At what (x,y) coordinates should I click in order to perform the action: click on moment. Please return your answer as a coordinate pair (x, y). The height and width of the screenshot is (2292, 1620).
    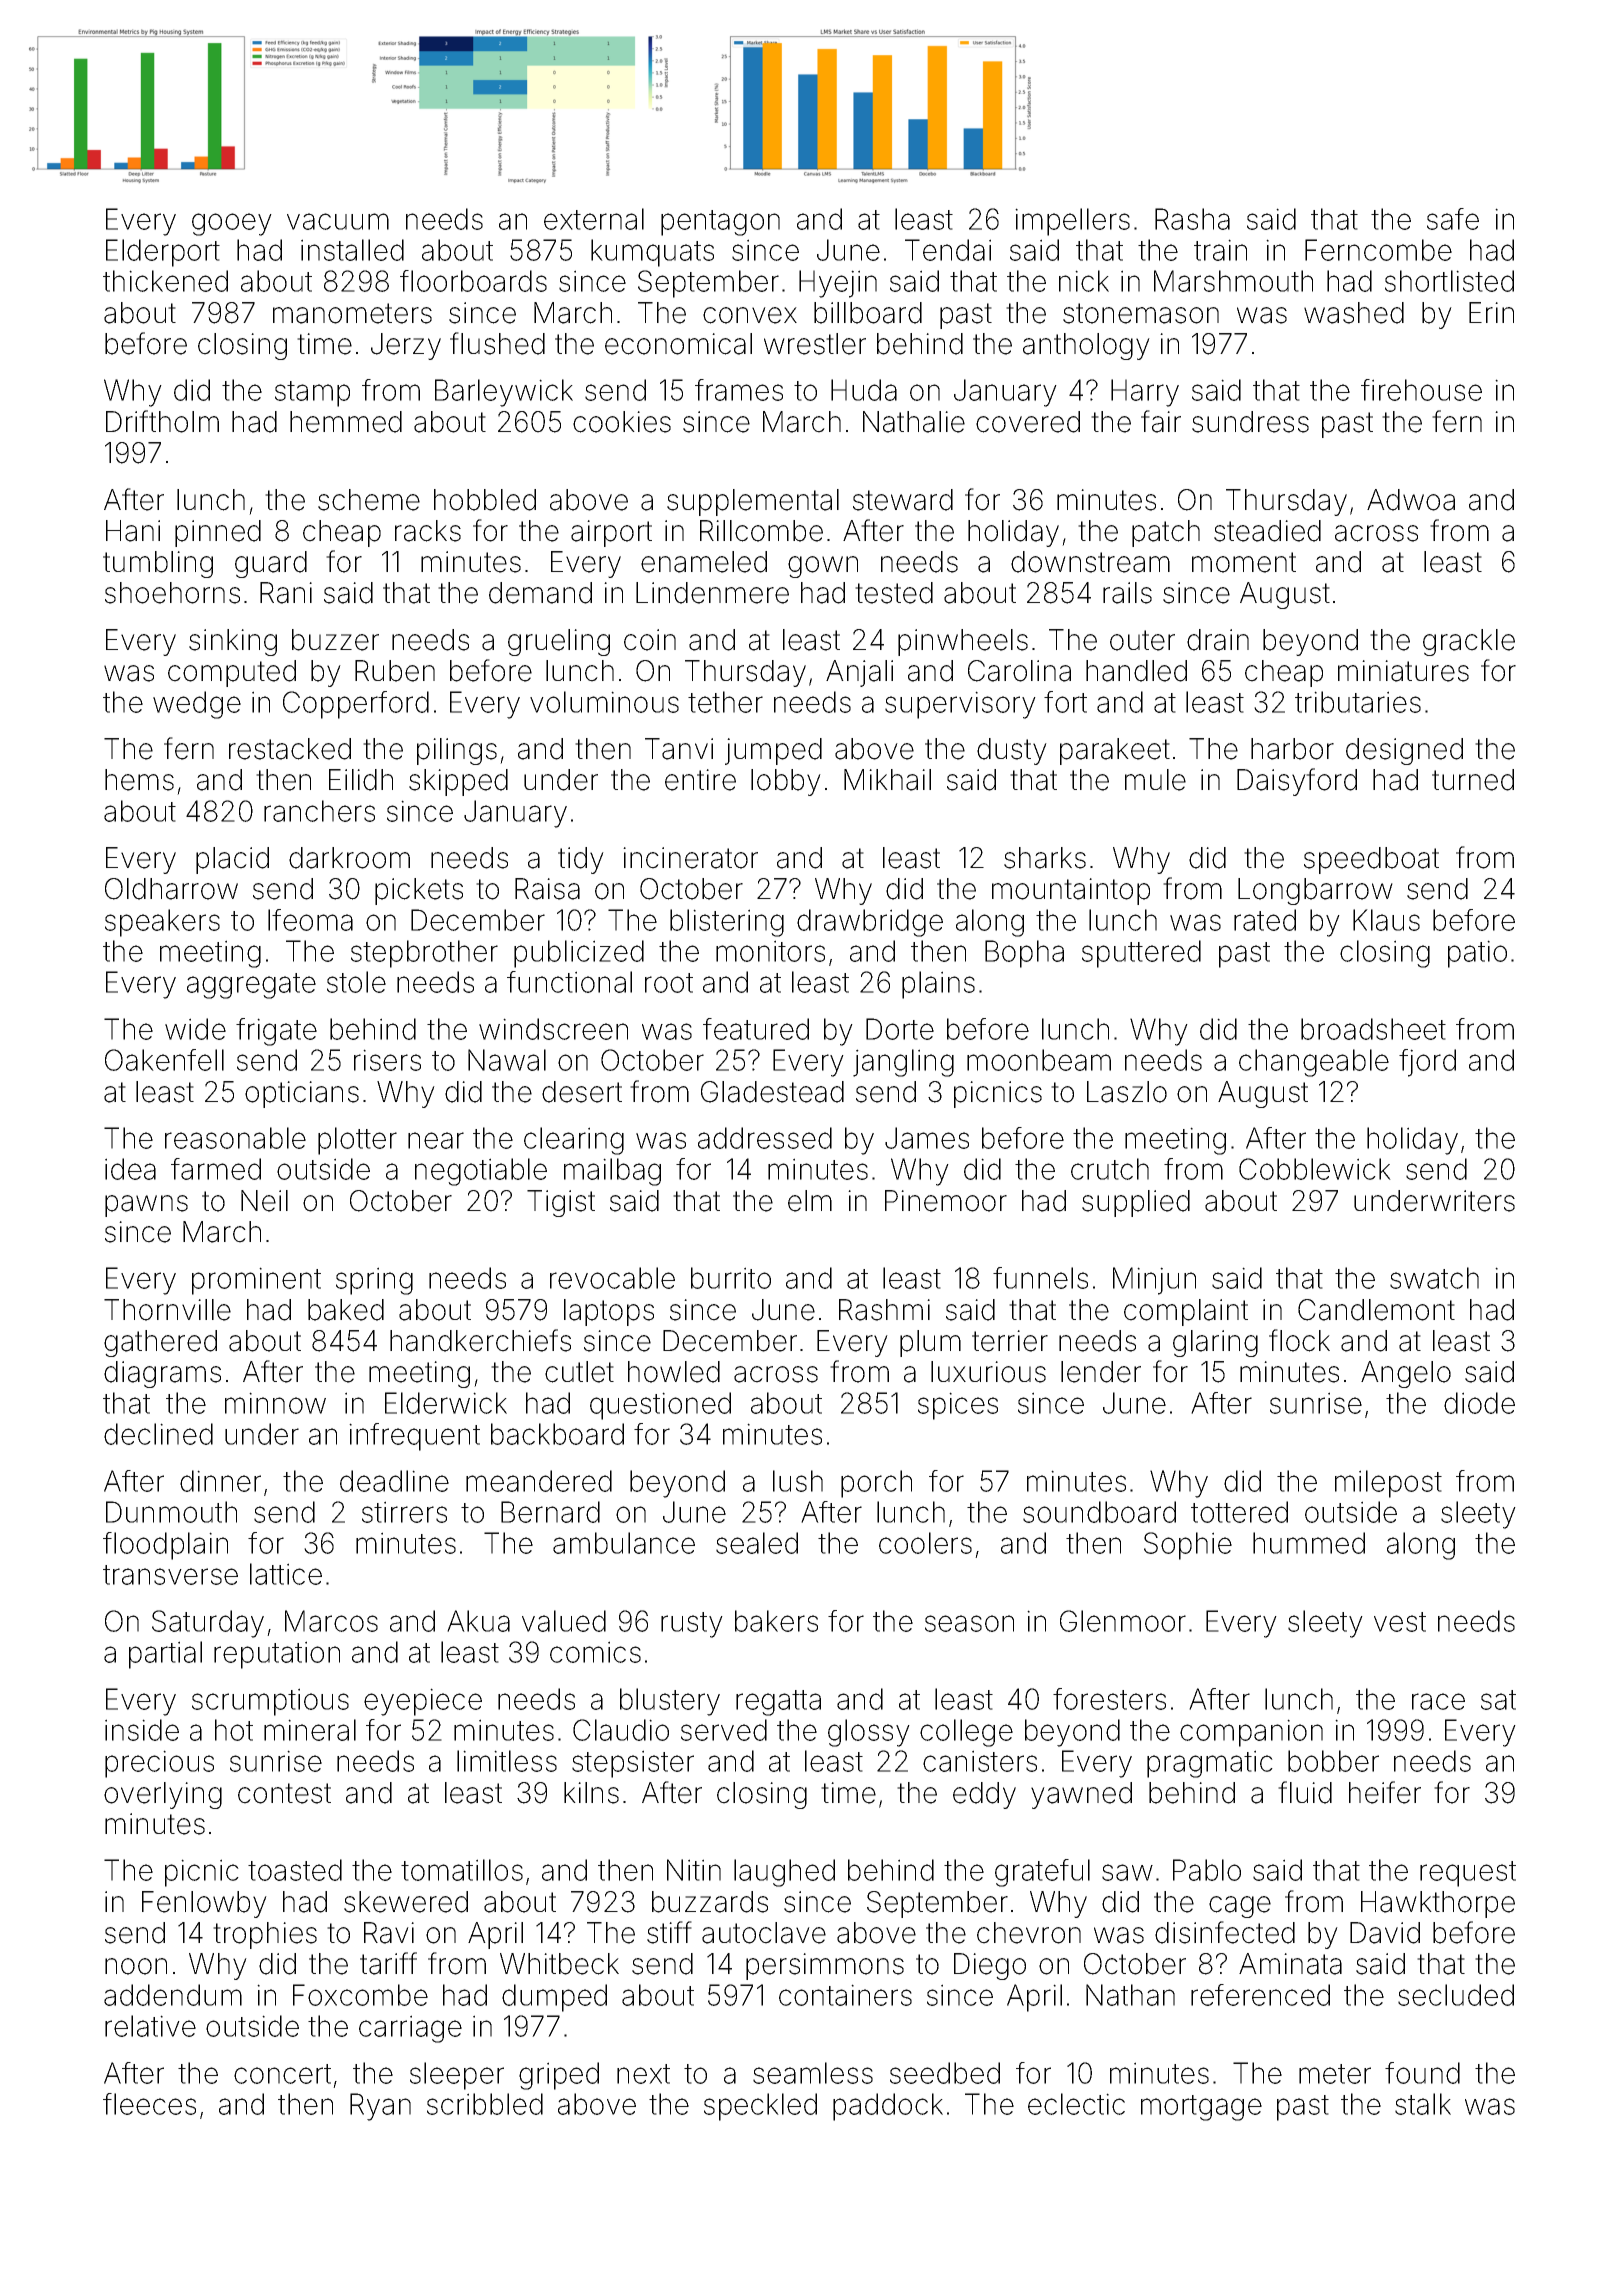
    Looking at the image, I should click on (1244, 562).
